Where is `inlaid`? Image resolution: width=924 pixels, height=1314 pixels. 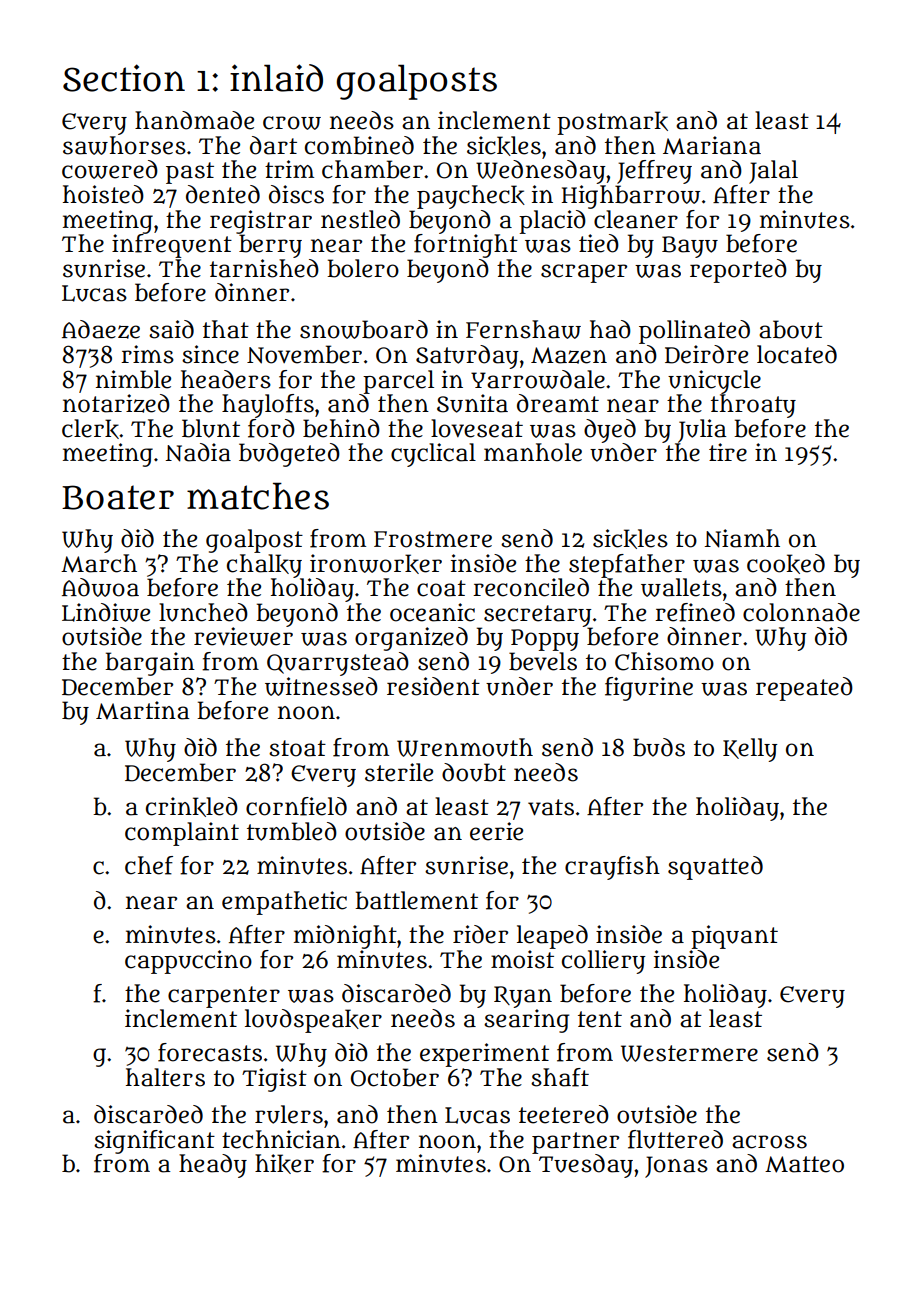 inlaid is located at coordinates (276, 78).
